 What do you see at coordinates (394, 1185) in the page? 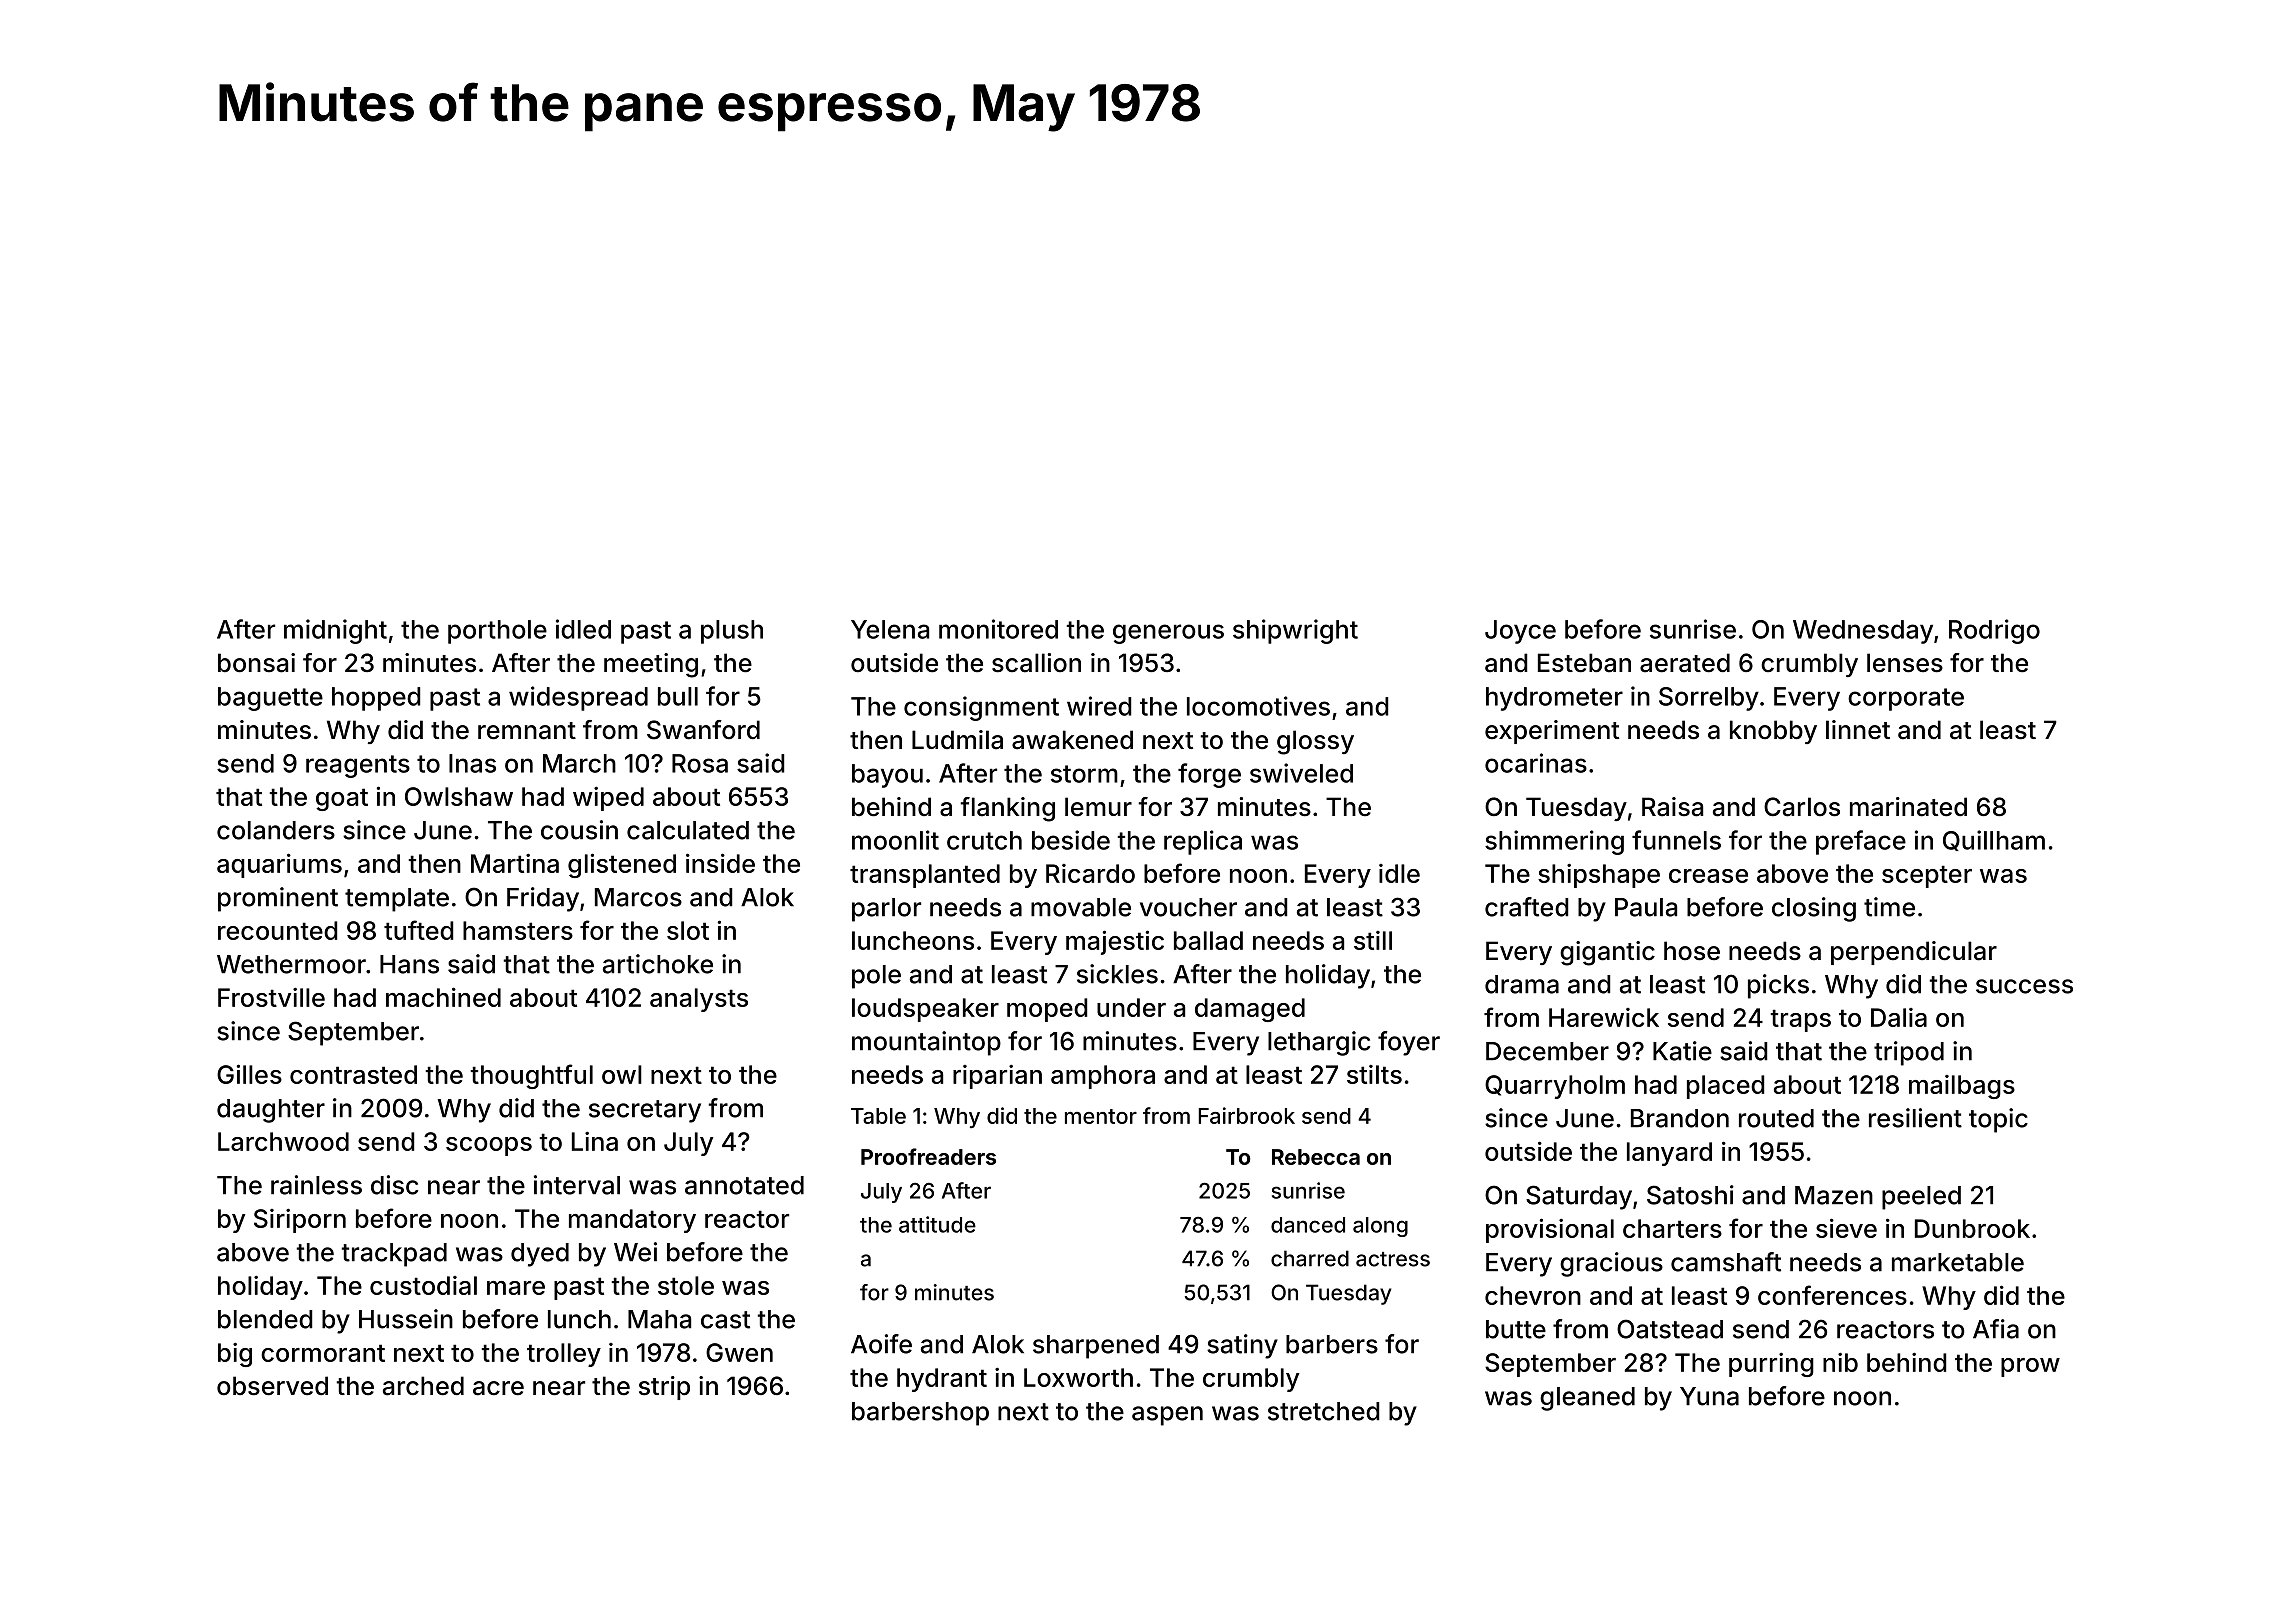
I see `disc` at bounding box center [394, 1185].
